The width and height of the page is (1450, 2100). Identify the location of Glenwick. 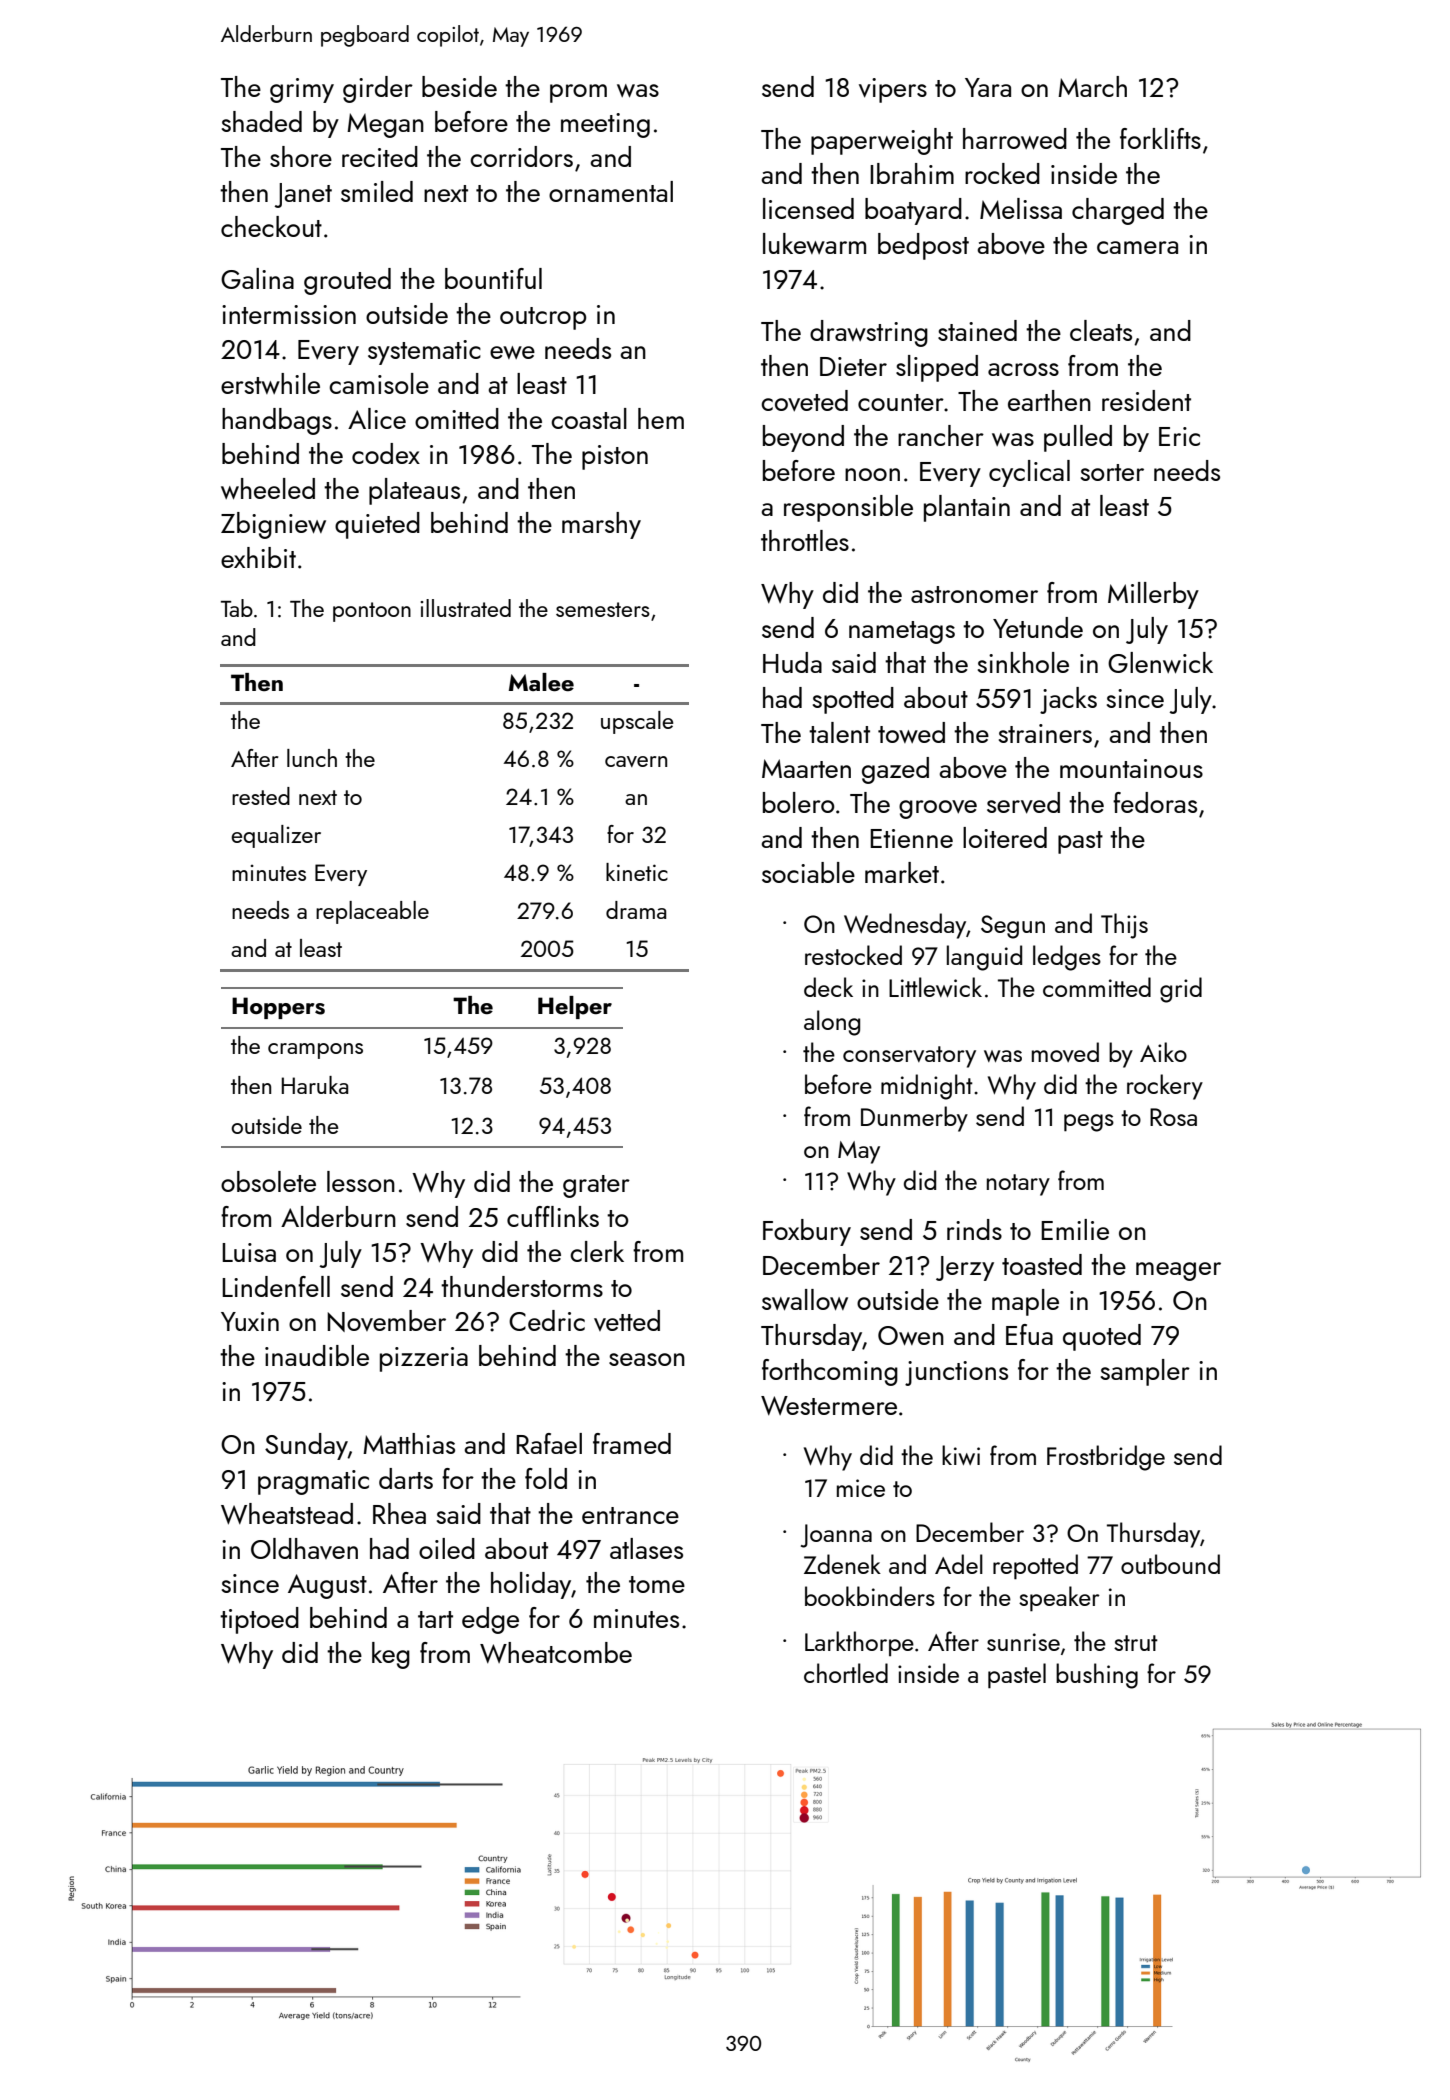
(1160, 663).
